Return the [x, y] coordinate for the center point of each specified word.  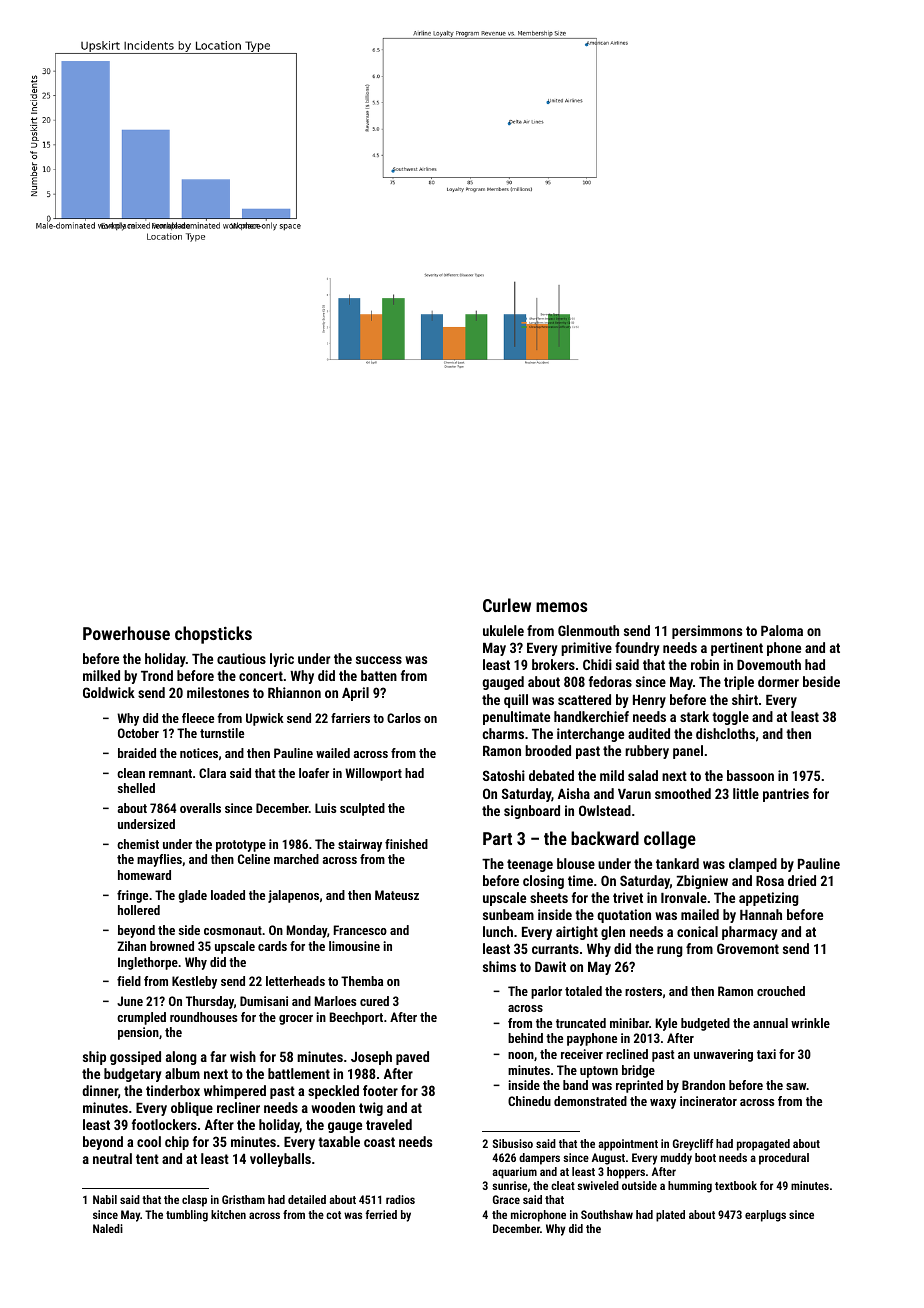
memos [561, 607]
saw [796, 1086]
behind [525, 1038]
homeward [144, 875]
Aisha [574, 793]
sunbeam [508, 914]
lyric [282, 660]
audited [649, 733]
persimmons [707, 632]
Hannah [761, 914]
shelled [136, 788]
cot [333, 1215]
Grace [506, 1199]
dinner [100, 1090]
